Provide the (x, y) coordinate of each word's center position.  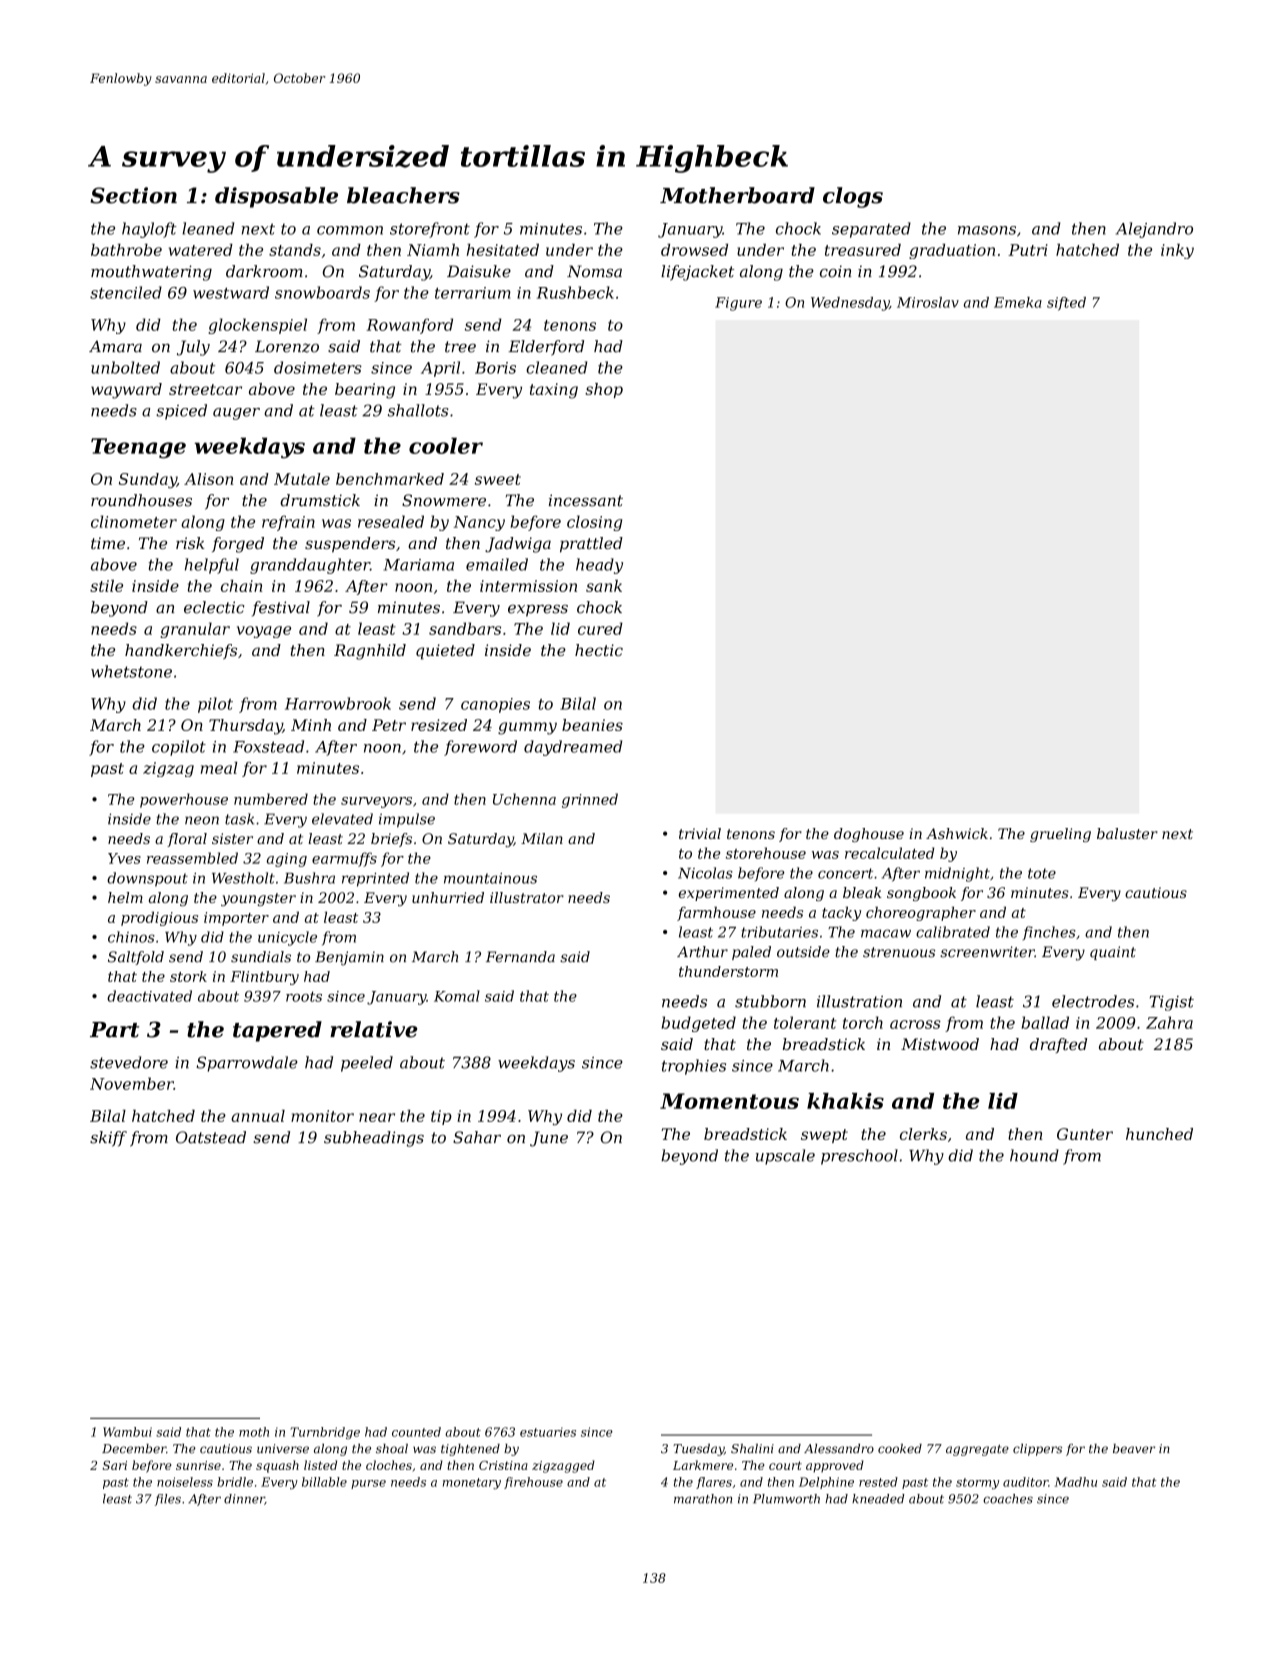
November (132, 1083)
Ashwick (957, 833)
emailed (497, 564)
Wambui (127, 1432)
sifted (1066, 304)
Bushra (309, 878)
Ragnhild (370, 652)
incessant (586, 500)
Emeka (1018, 302)
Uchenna (524, 799)
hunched (1159, 1134)
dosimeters (318, 367)
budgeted (699, 1024)
